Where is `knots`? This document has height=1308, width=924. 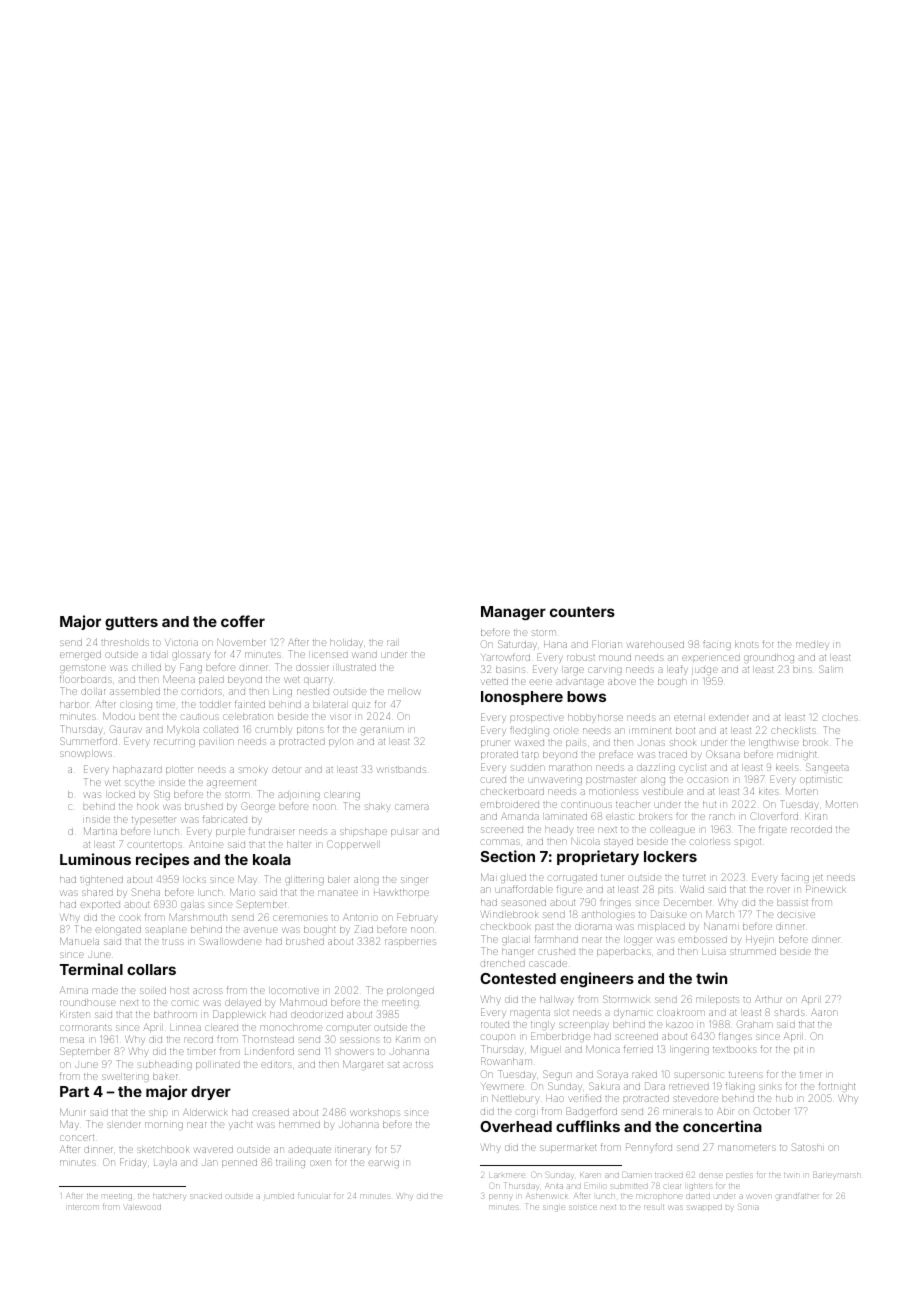 knots is located at coordinates (747, 645).
